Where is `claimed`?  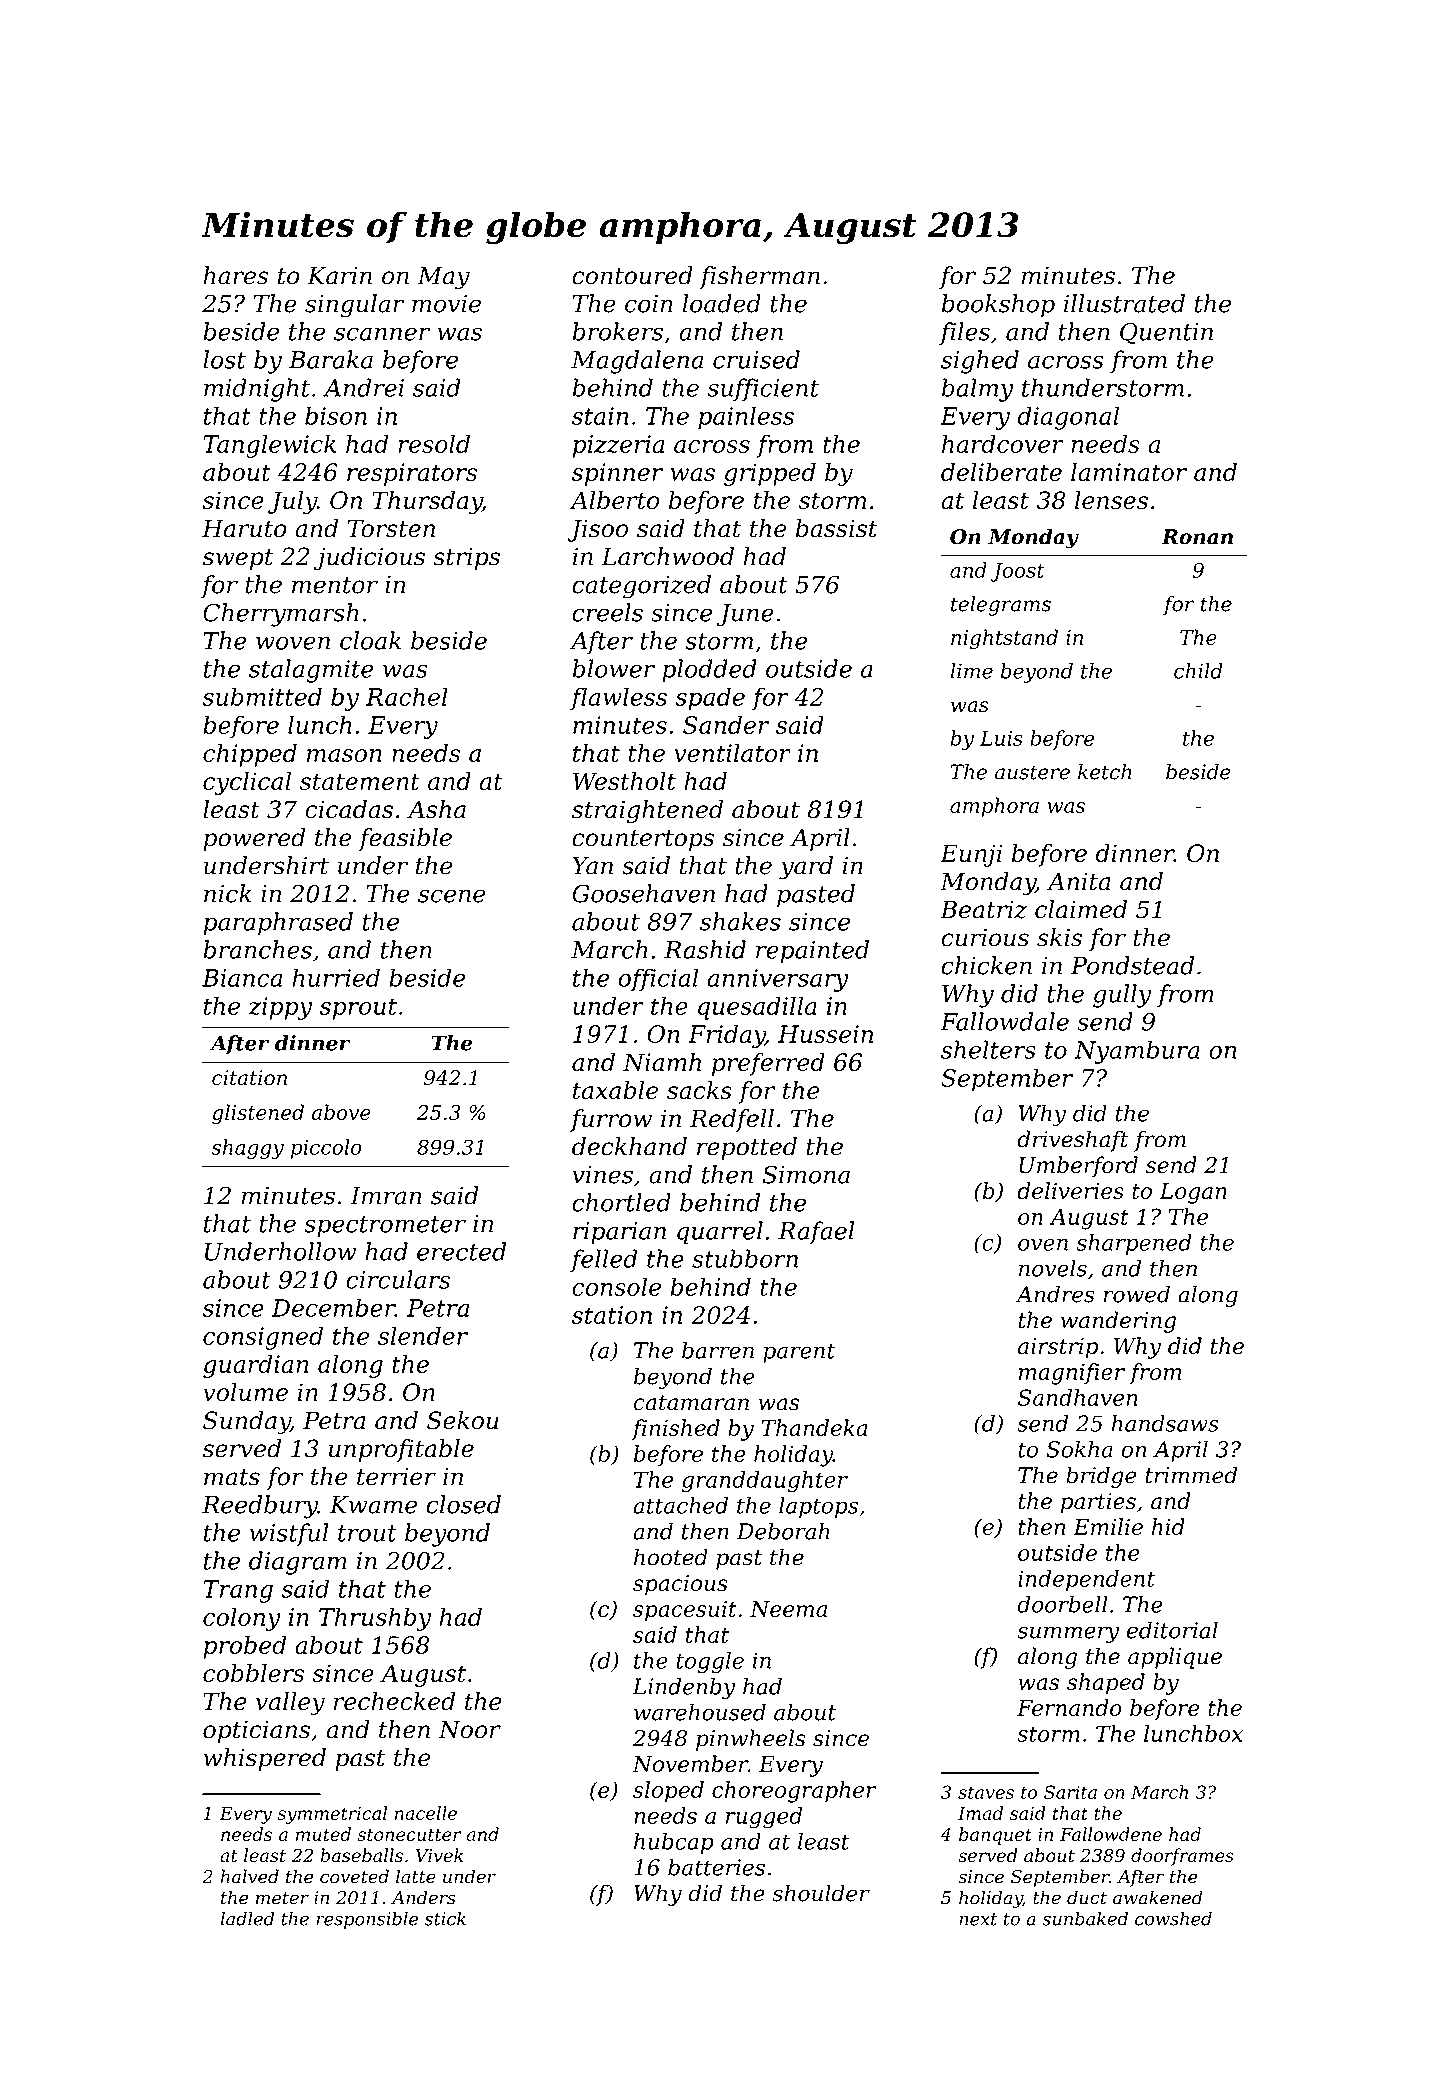
claimed is located at coordinates (1081, 909).
